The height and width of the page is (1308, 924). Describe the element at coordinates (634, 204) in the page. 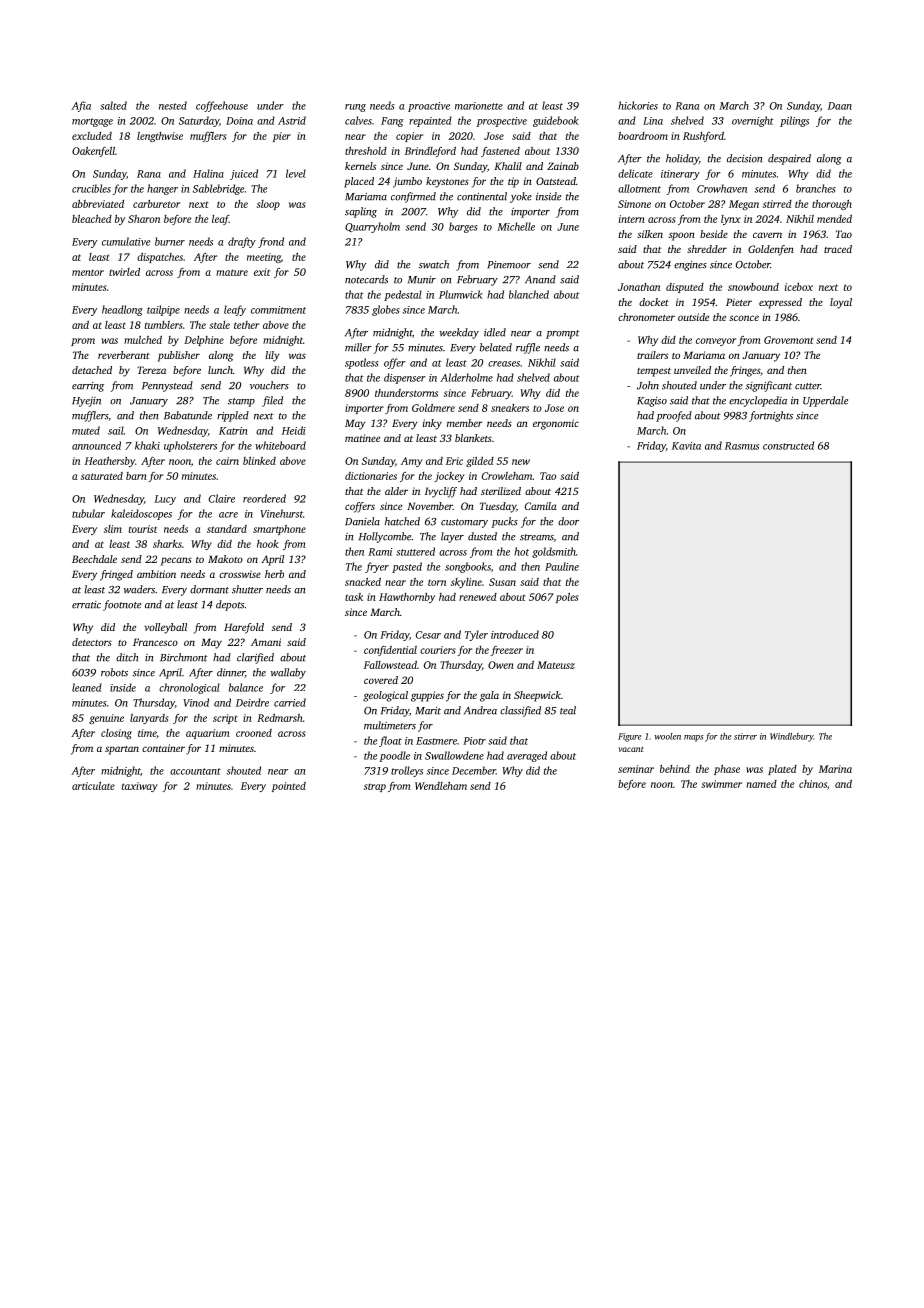

I see `Simone` at that location.
